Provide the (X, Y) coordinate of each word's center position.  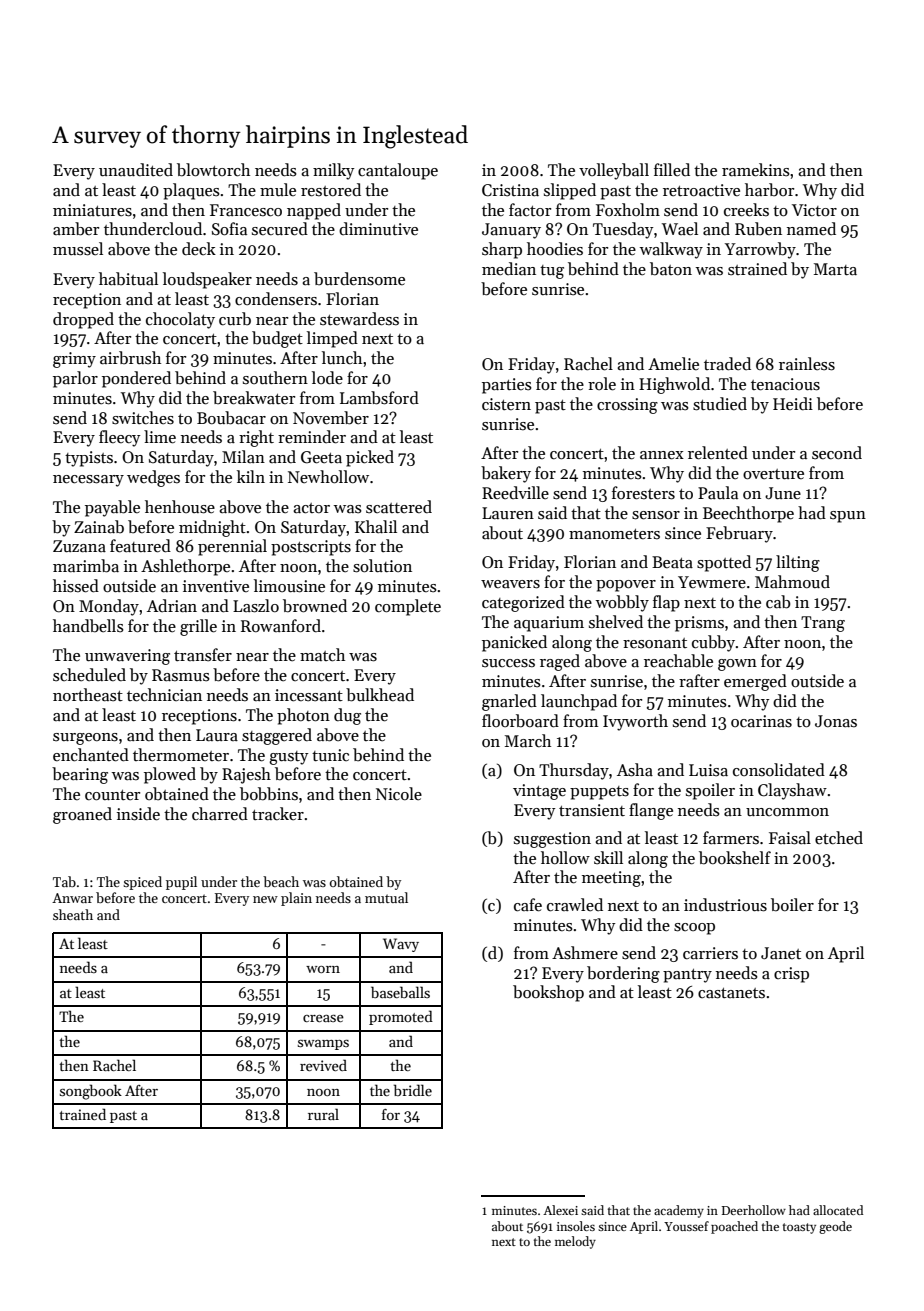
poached (734, 1227)
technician (164, 695)
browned (315, 606)
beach (281, 881)
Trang (823, 624)
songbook (91, 1092)
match (322, 655)
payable (112, 508)
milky (334, 171)
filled (672, 170)
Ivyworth (635, 722)
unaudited (136, 170)
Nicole (399, 794)
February (739, 534)
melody (575, 1242)
